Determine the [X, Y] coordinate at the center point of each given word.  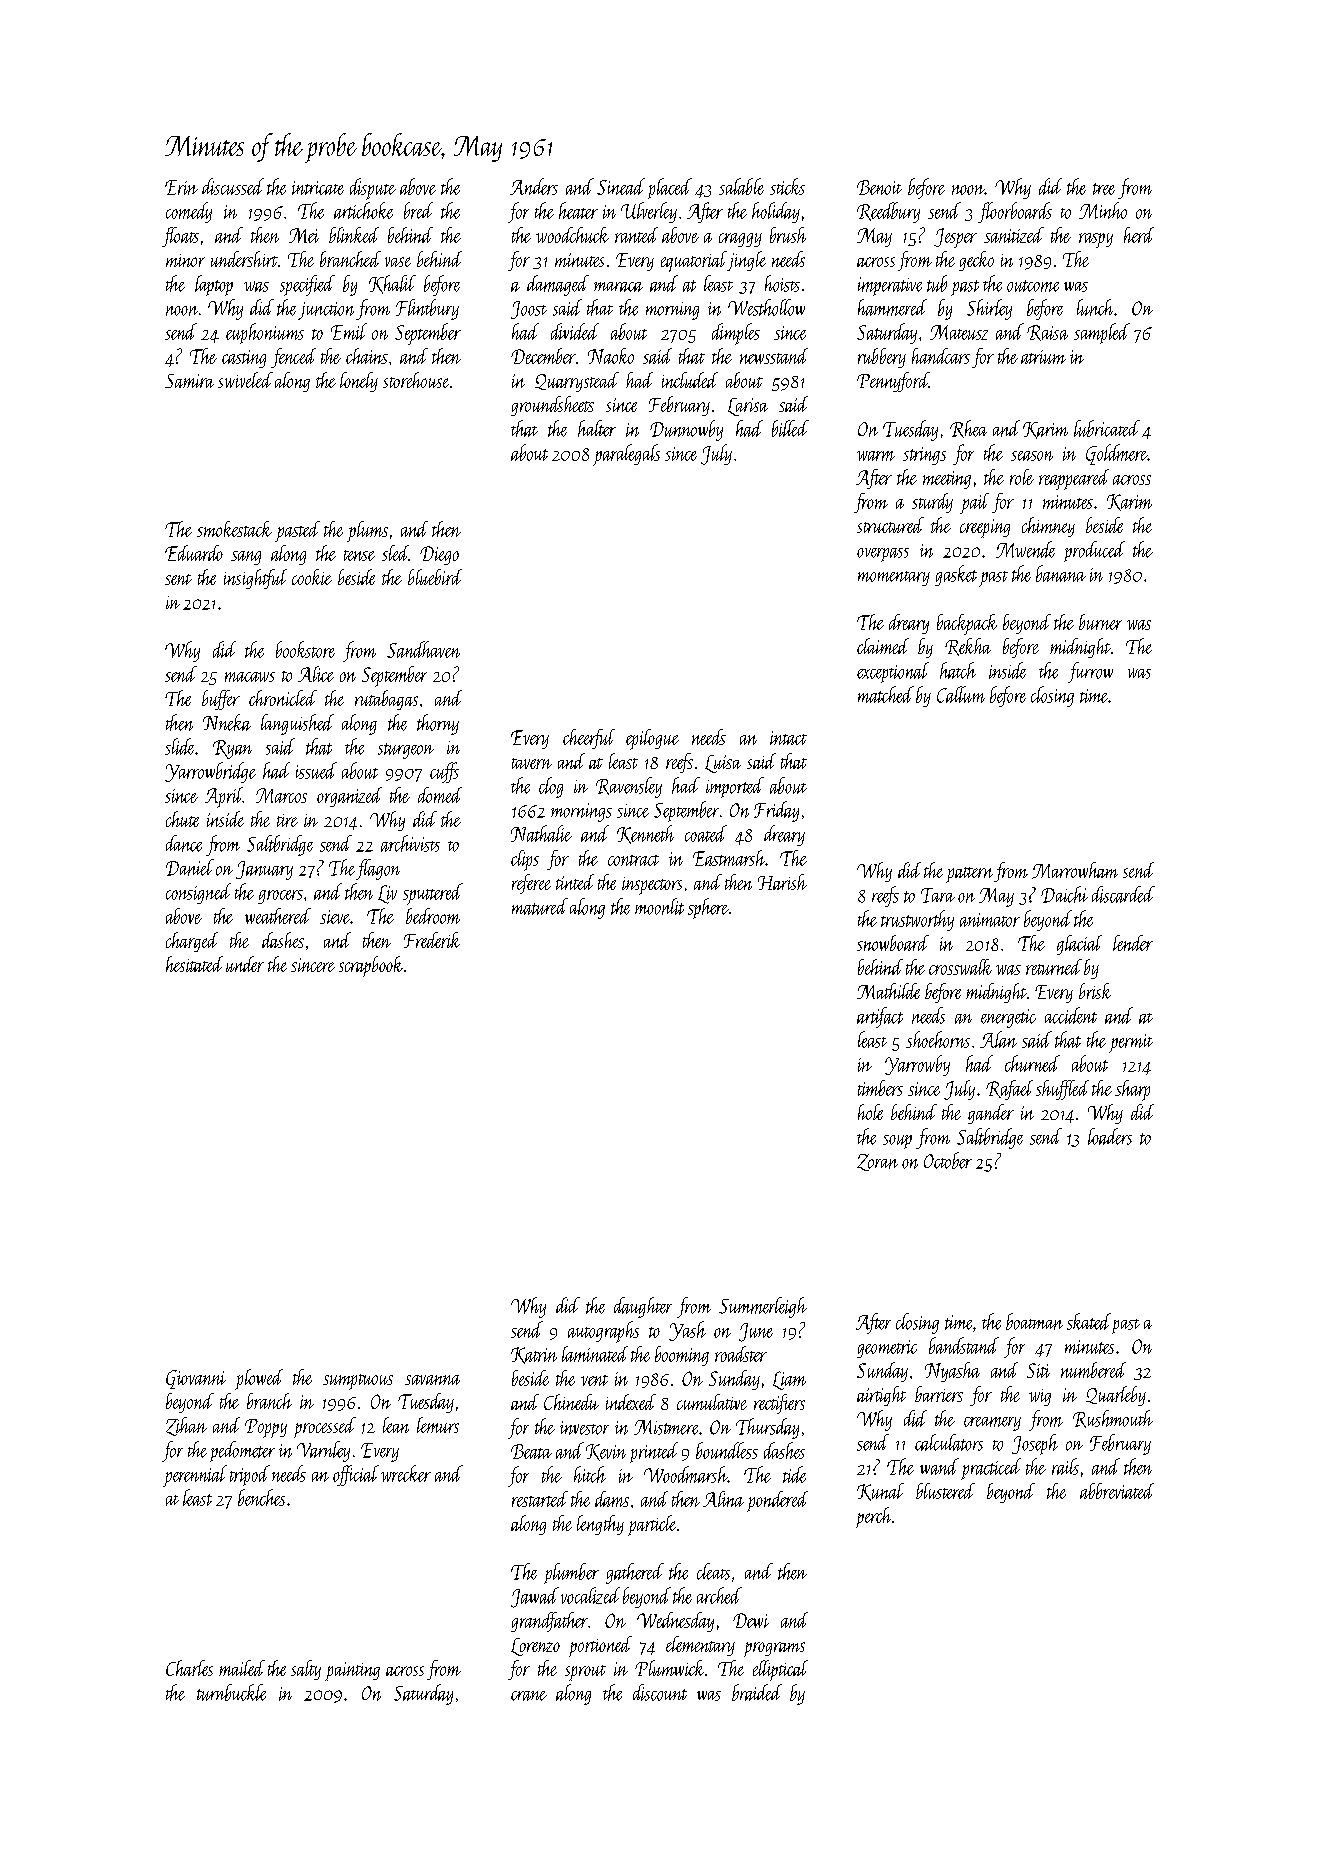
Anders [534, 186]
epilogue [652, 739]
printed [654, 1452]
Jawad [535, 1597]
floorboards [1015, 212]
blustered [945, 1491]
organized [349, 797]
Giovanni [196, 1379]
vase [398, 262]
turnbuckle [231, 1692]
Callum [961, 694]
